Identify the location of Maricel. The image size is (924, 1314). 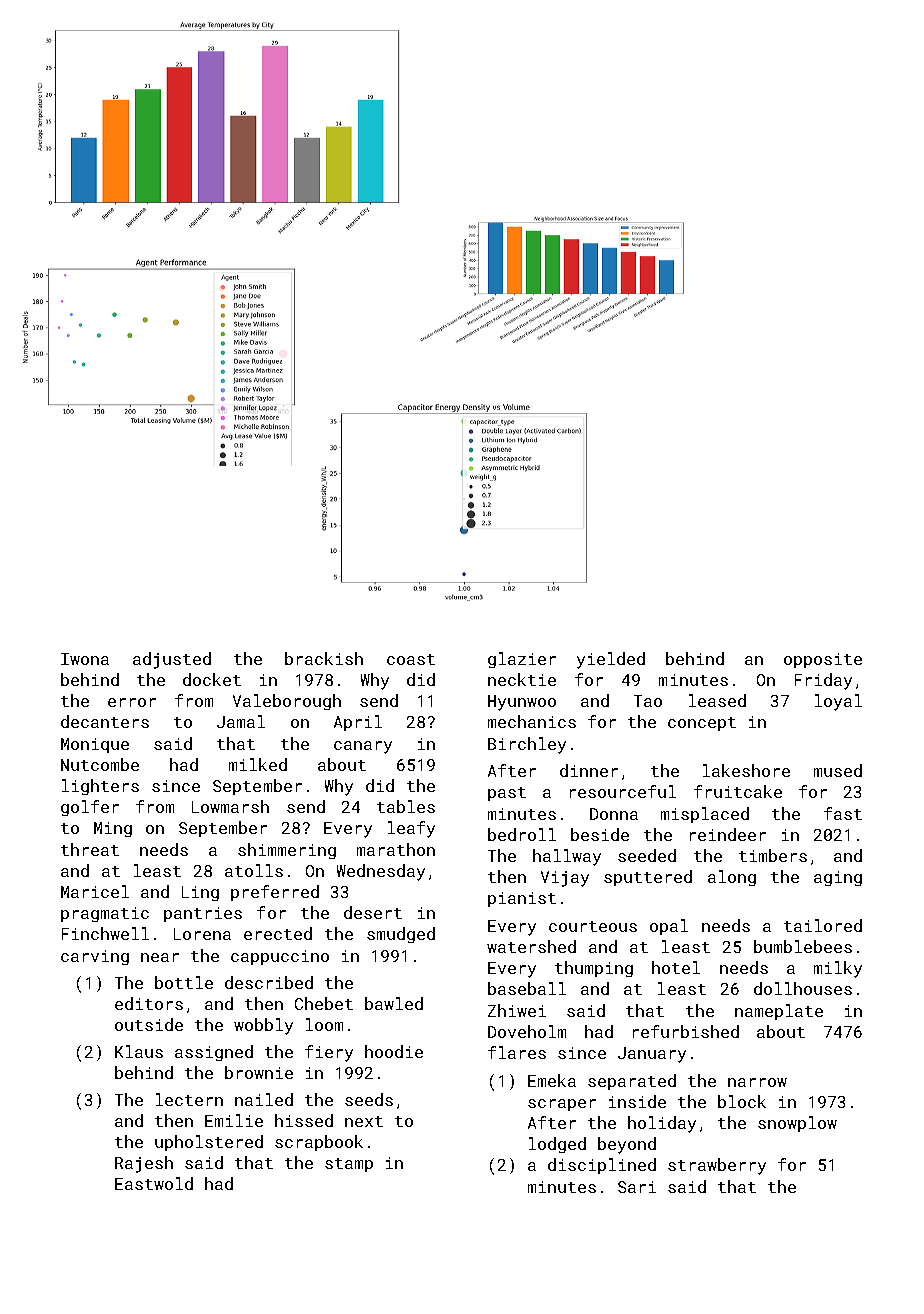
(95, 891).
